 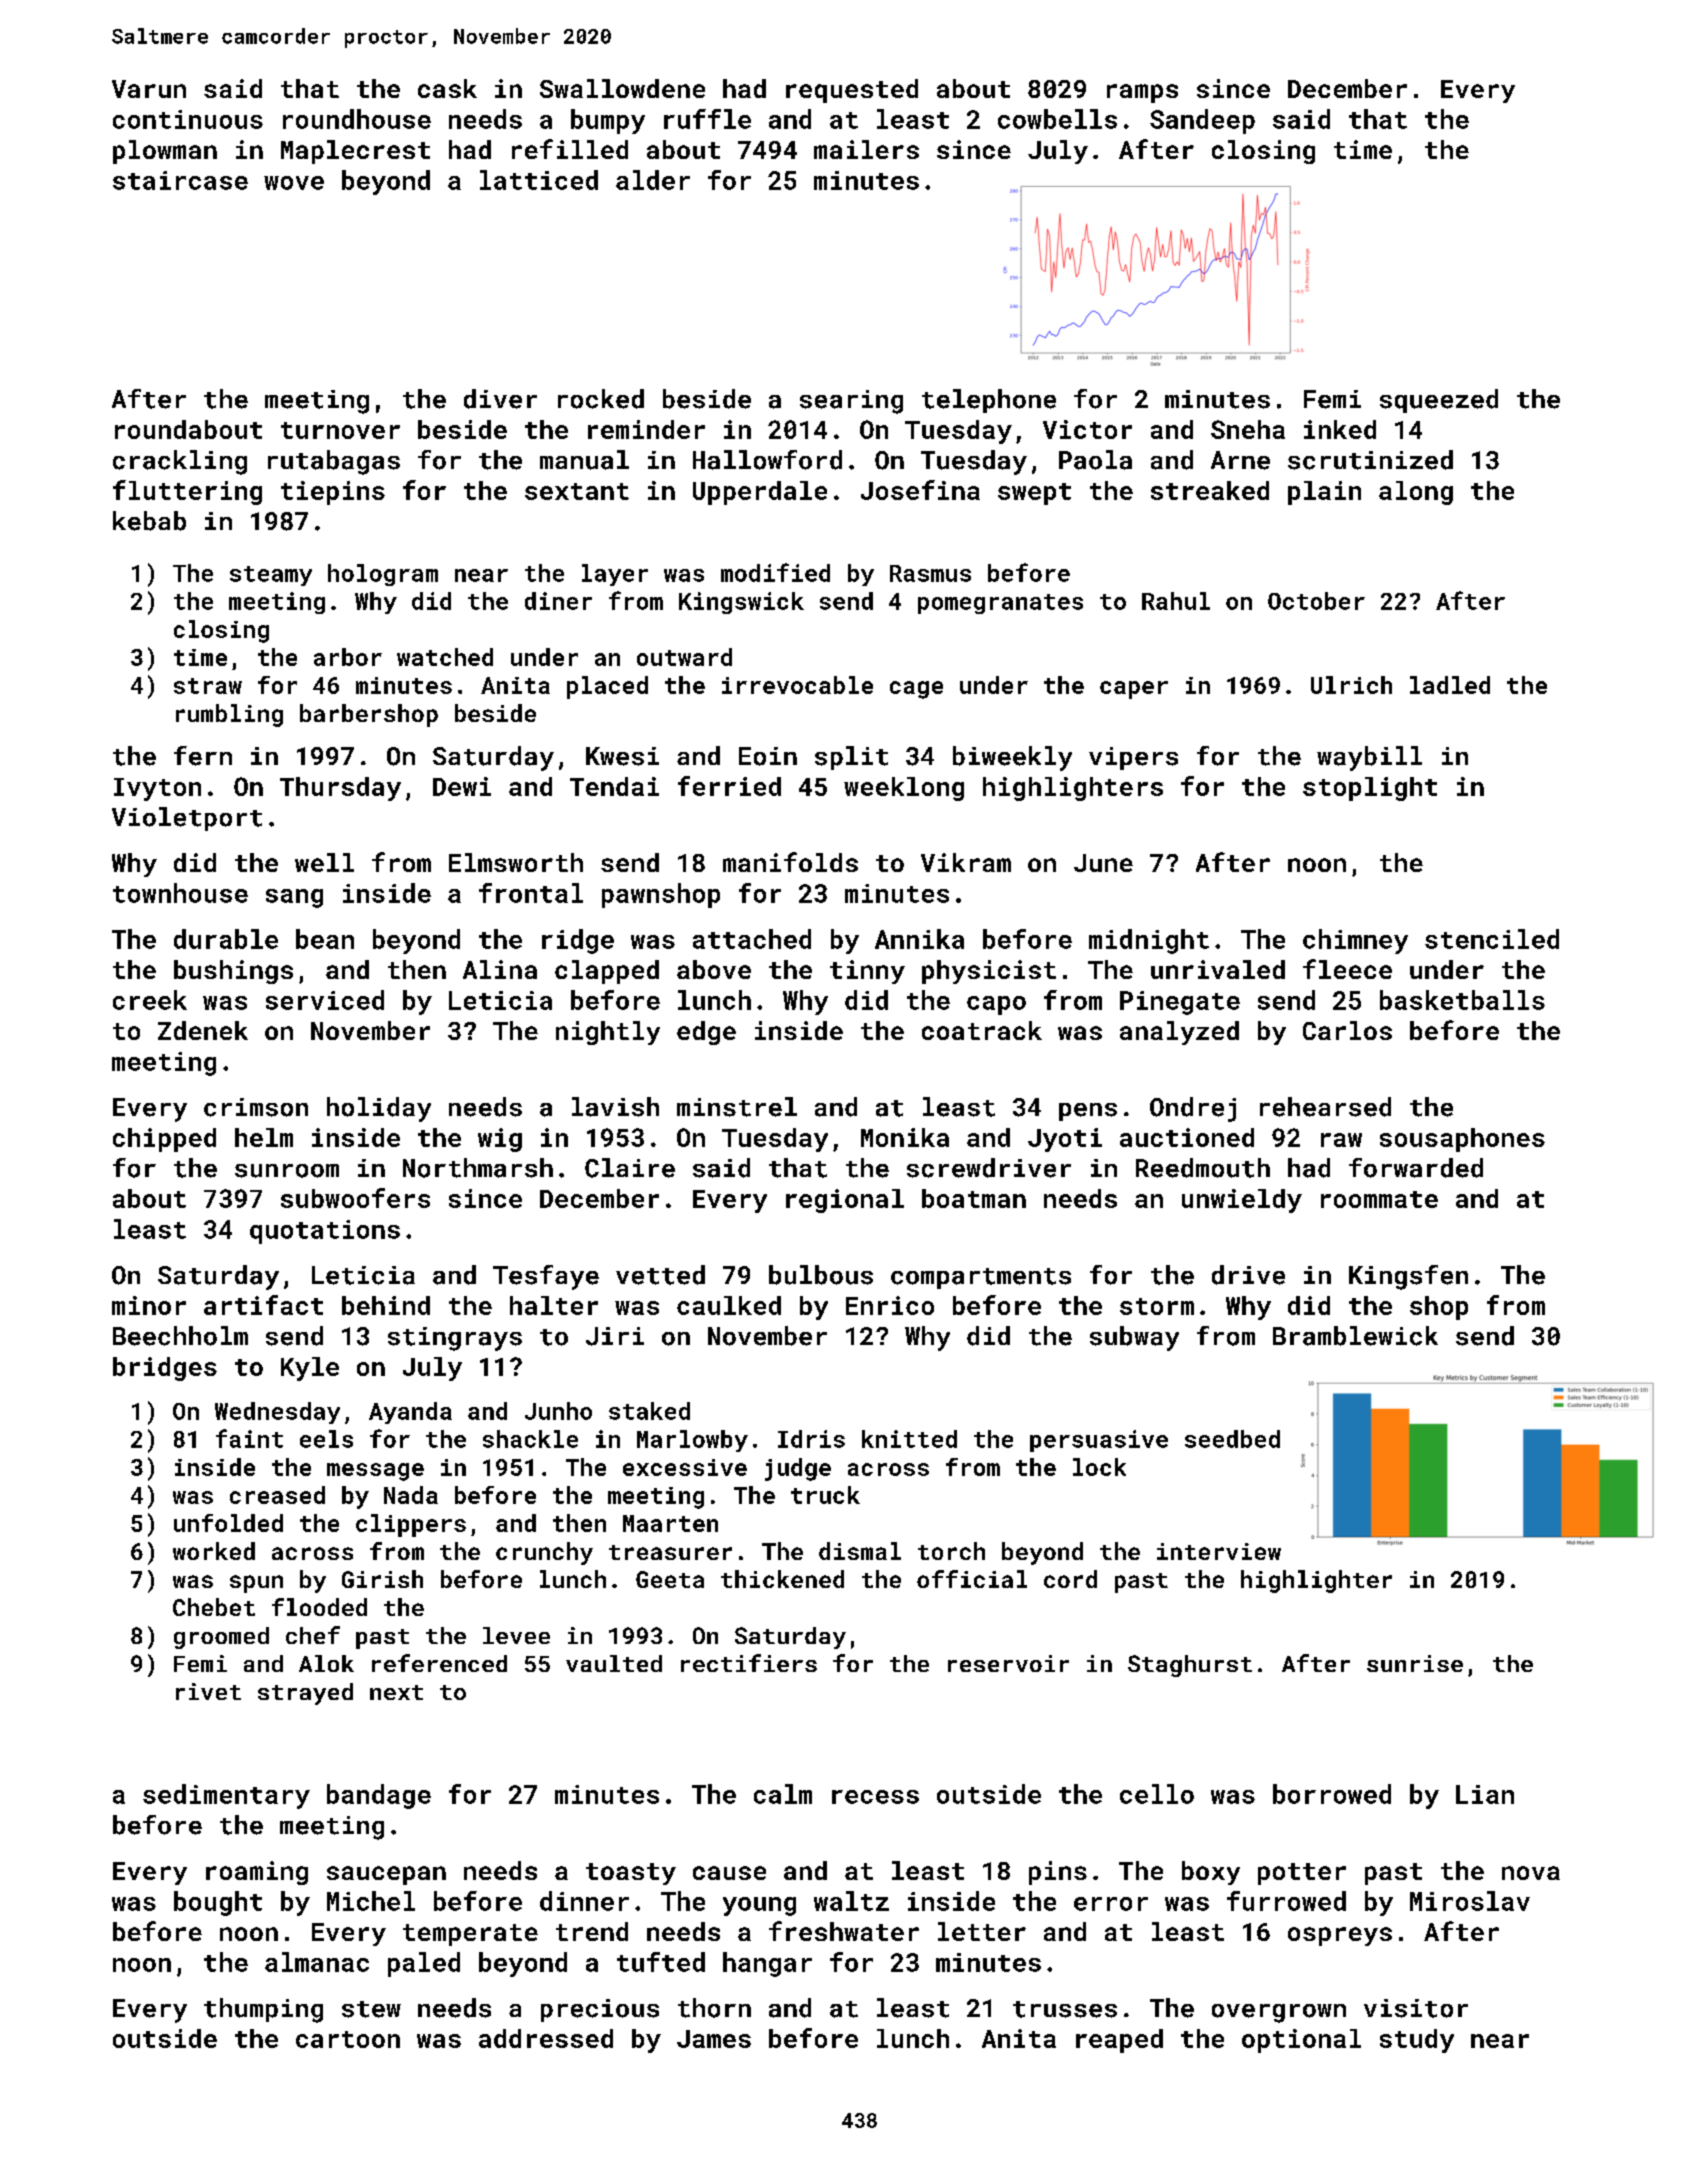 What do you see at coordinates (1008, 1663) in the screenshot?
I see `reservoir` at bounding box center [1008, 1663].
